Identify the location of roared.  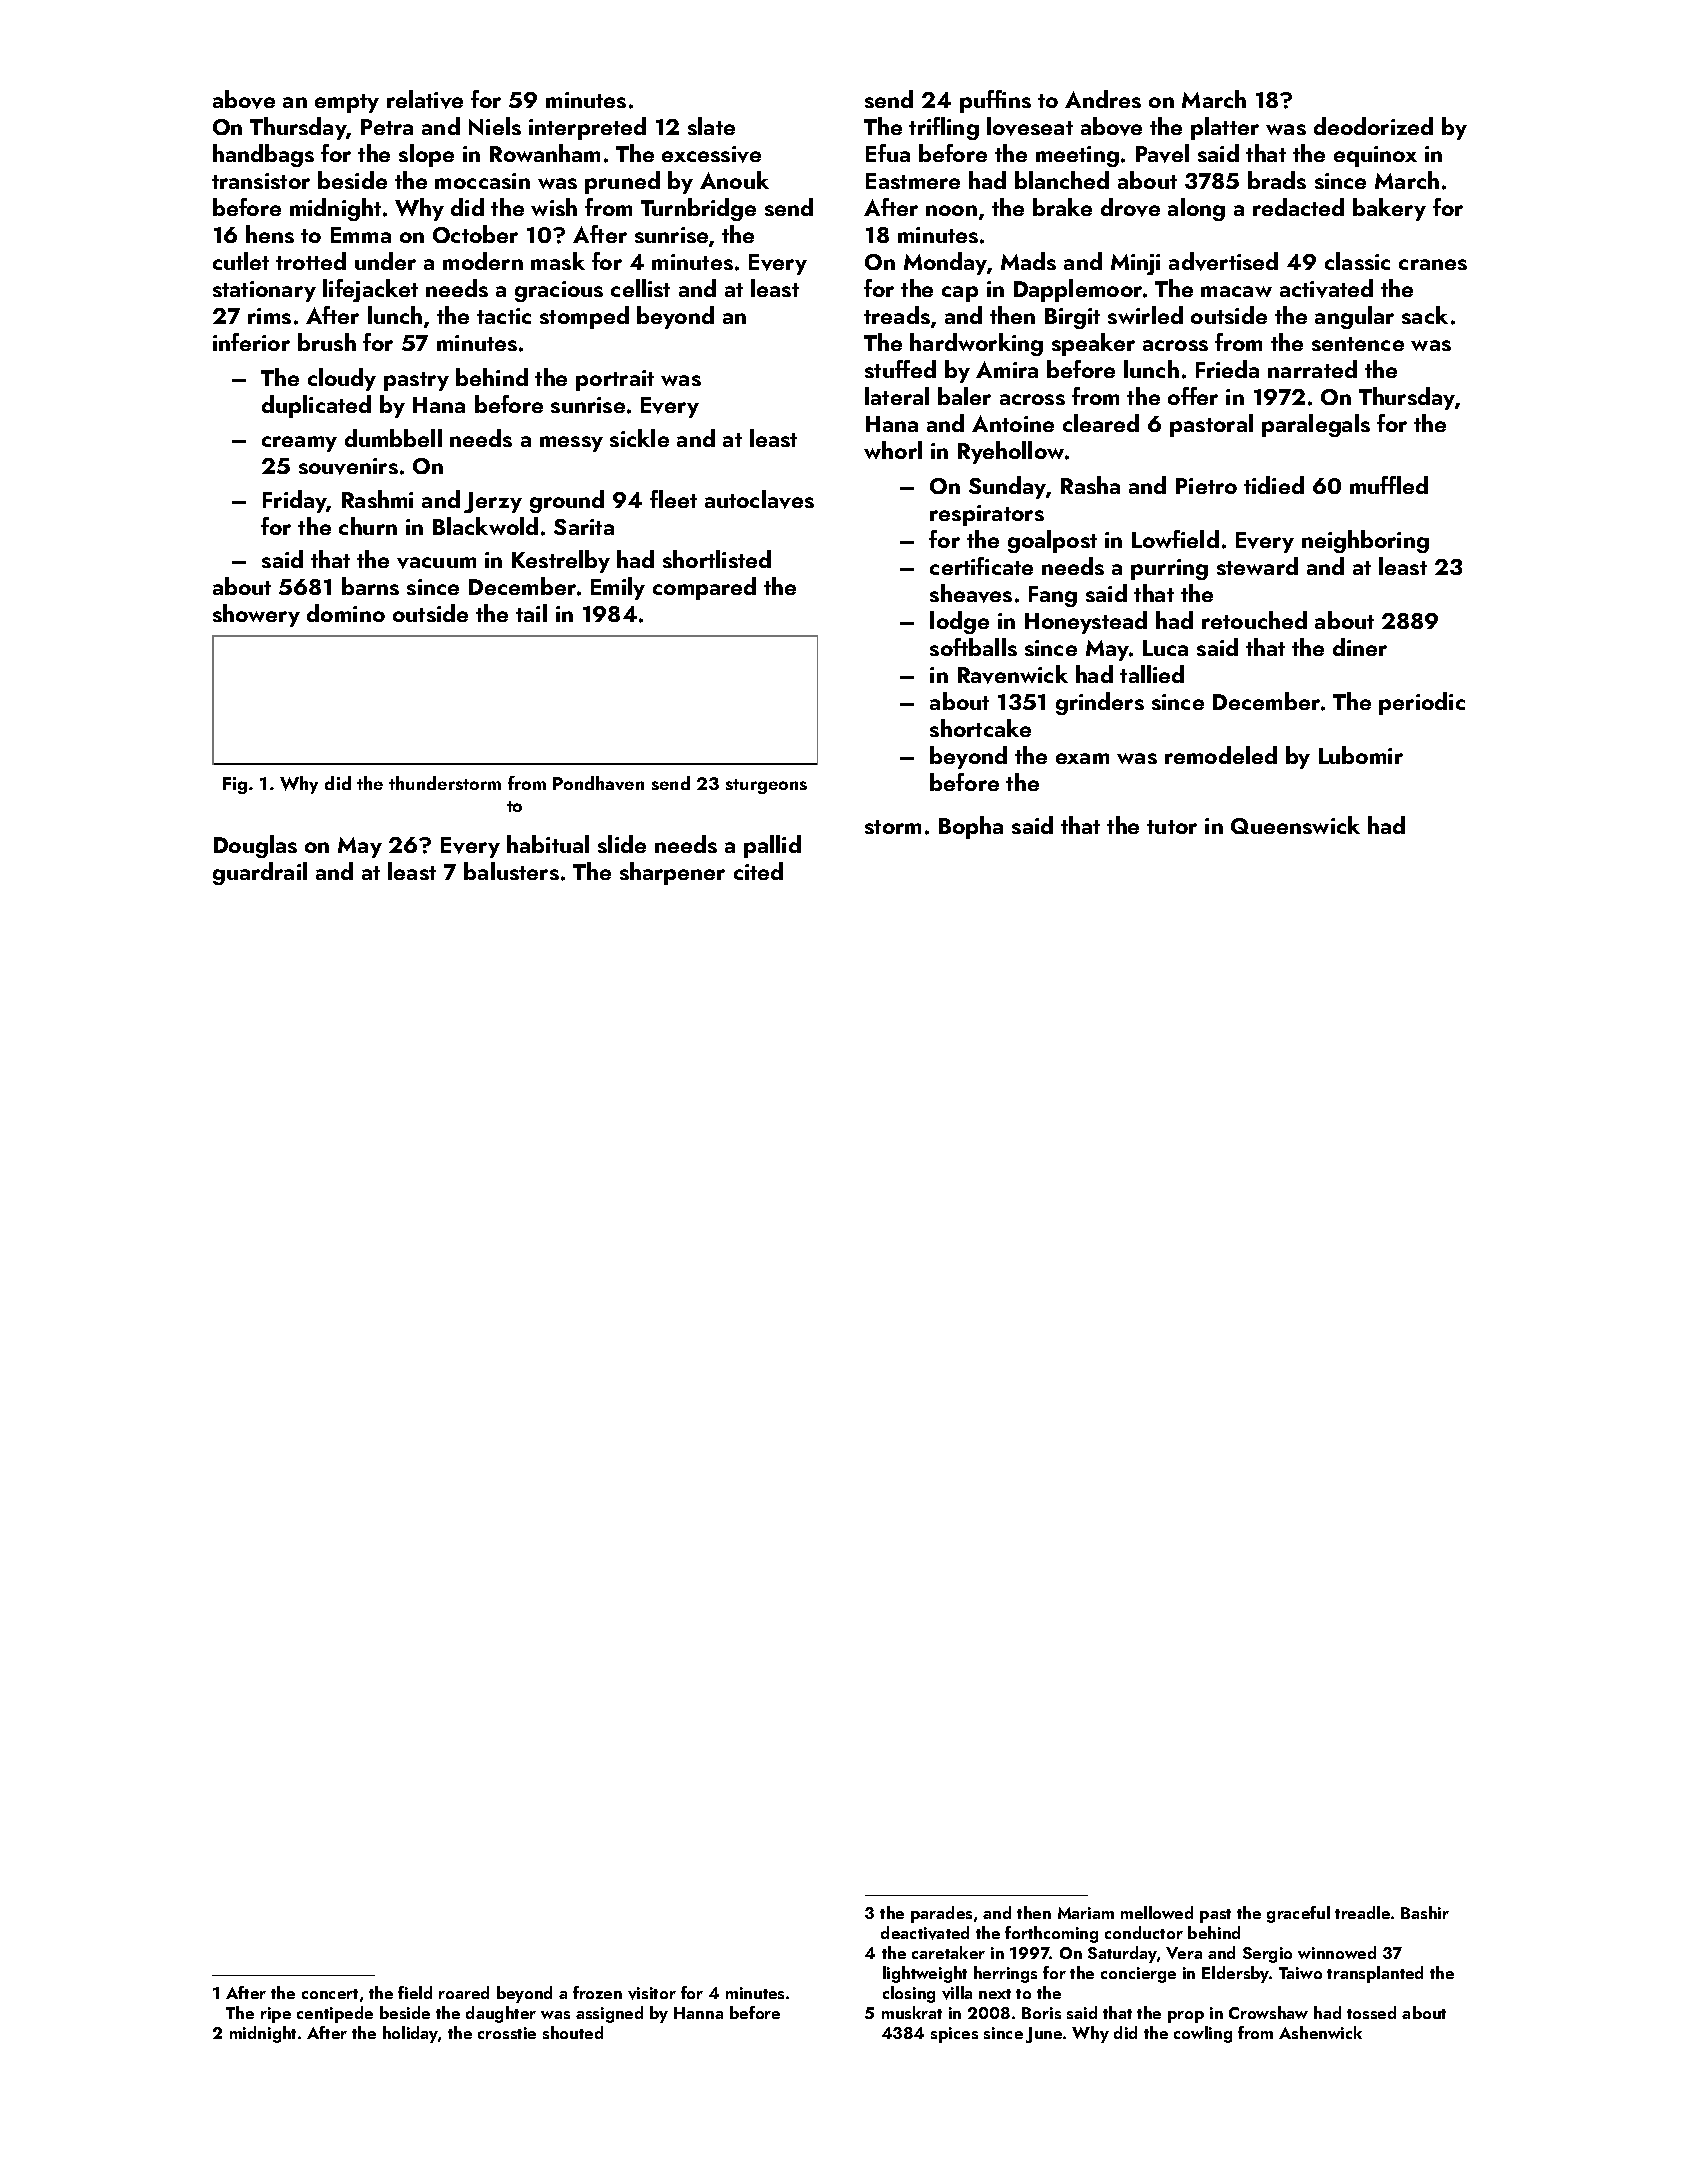
(464, 1992).
